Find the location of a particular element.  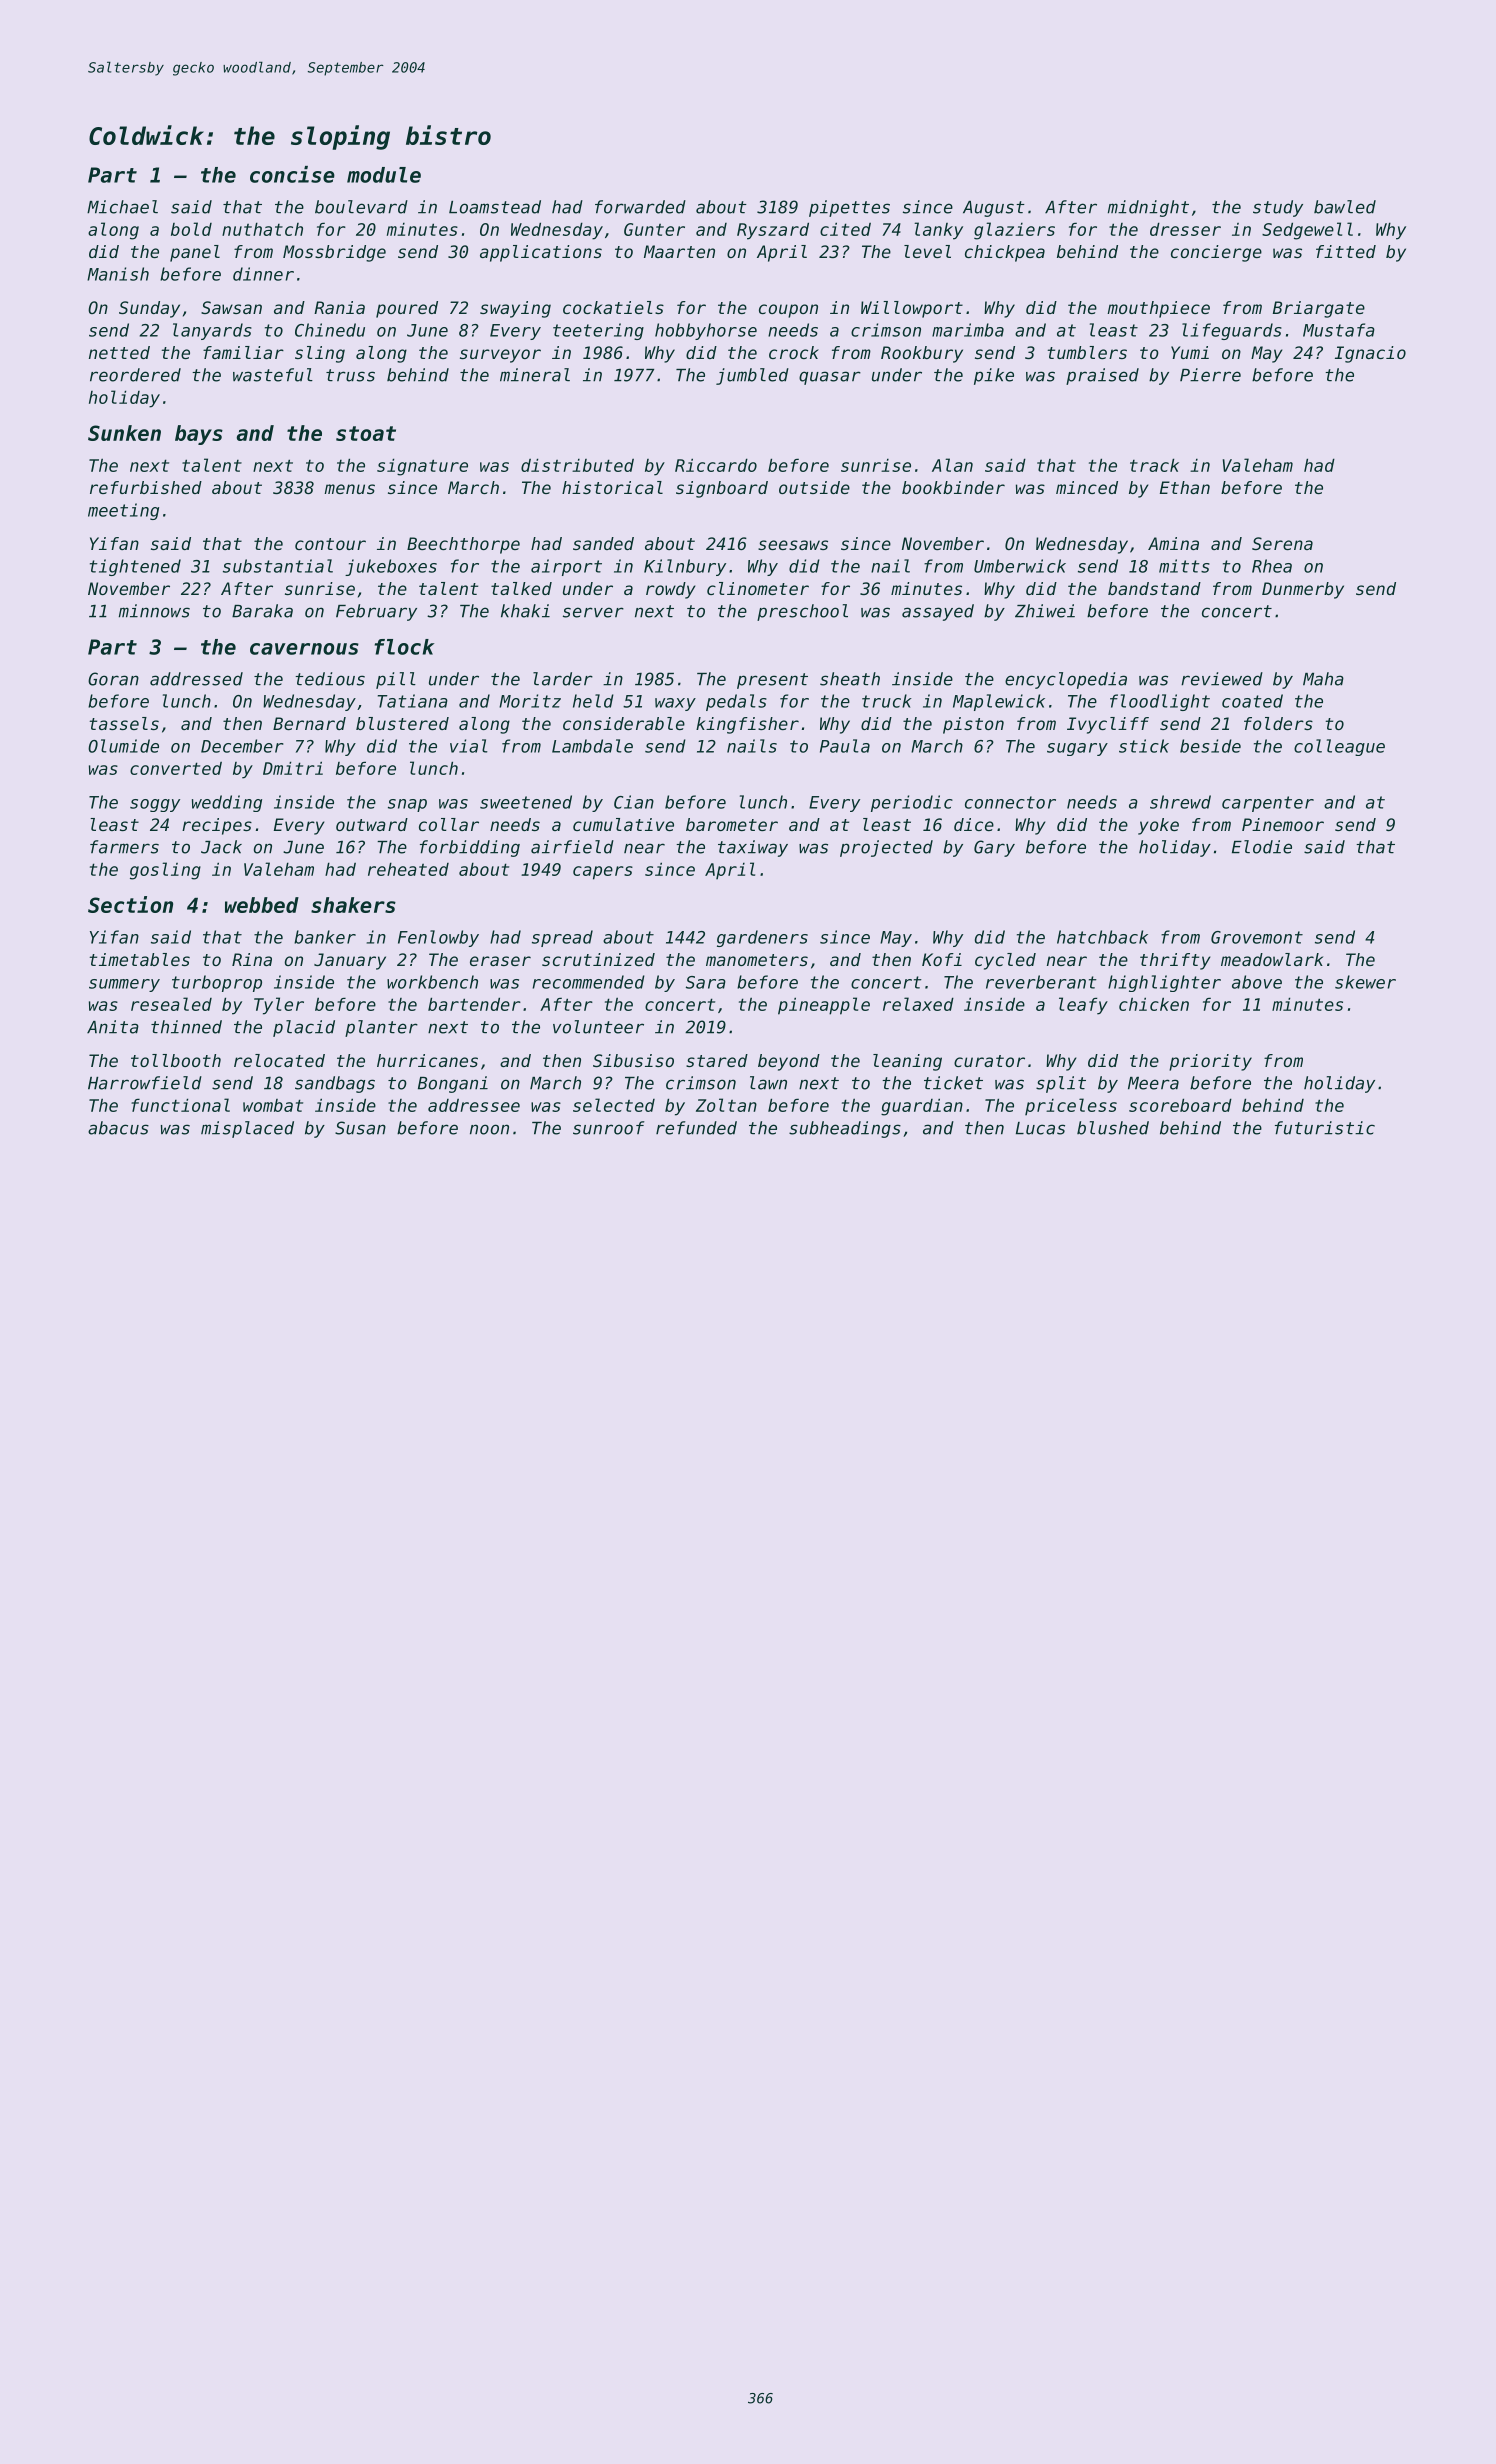

Amina is located at coordinates (1173, 543).
